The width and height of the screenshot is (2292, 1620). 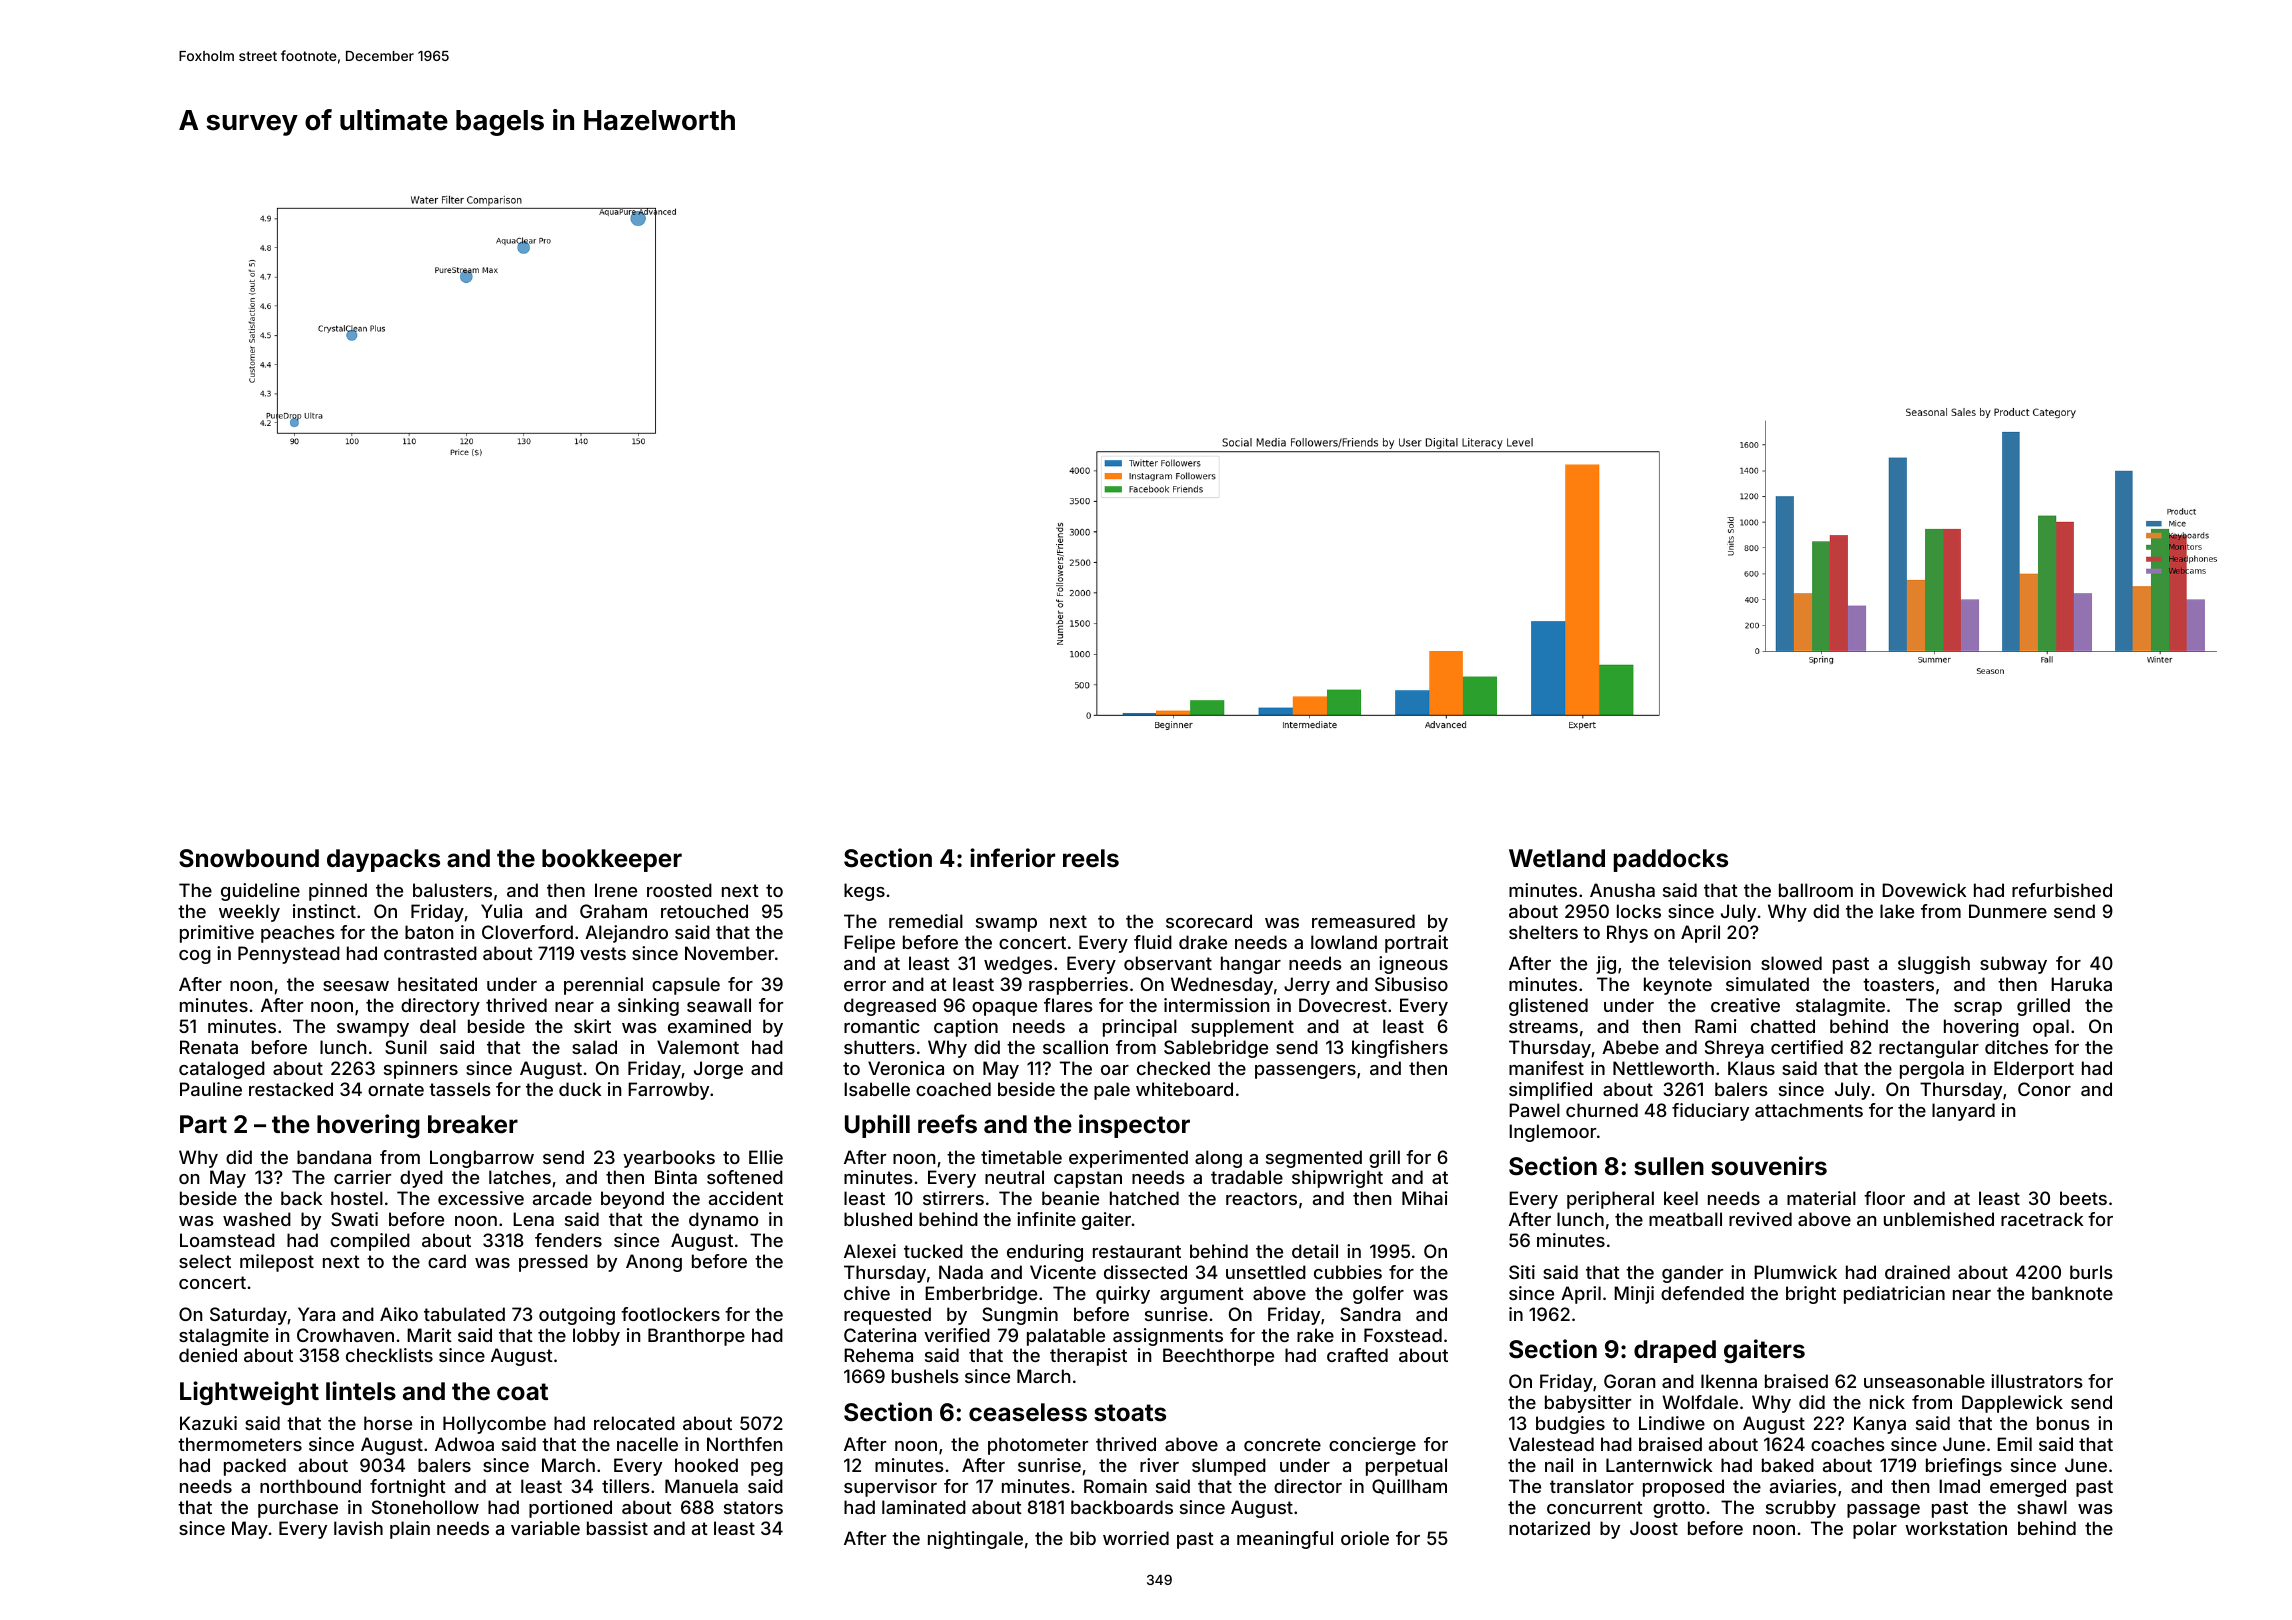 What do you see at coordinates (277, 1263) in the screenshot?
I see `milepost` at bounding box center [277, 1263].
